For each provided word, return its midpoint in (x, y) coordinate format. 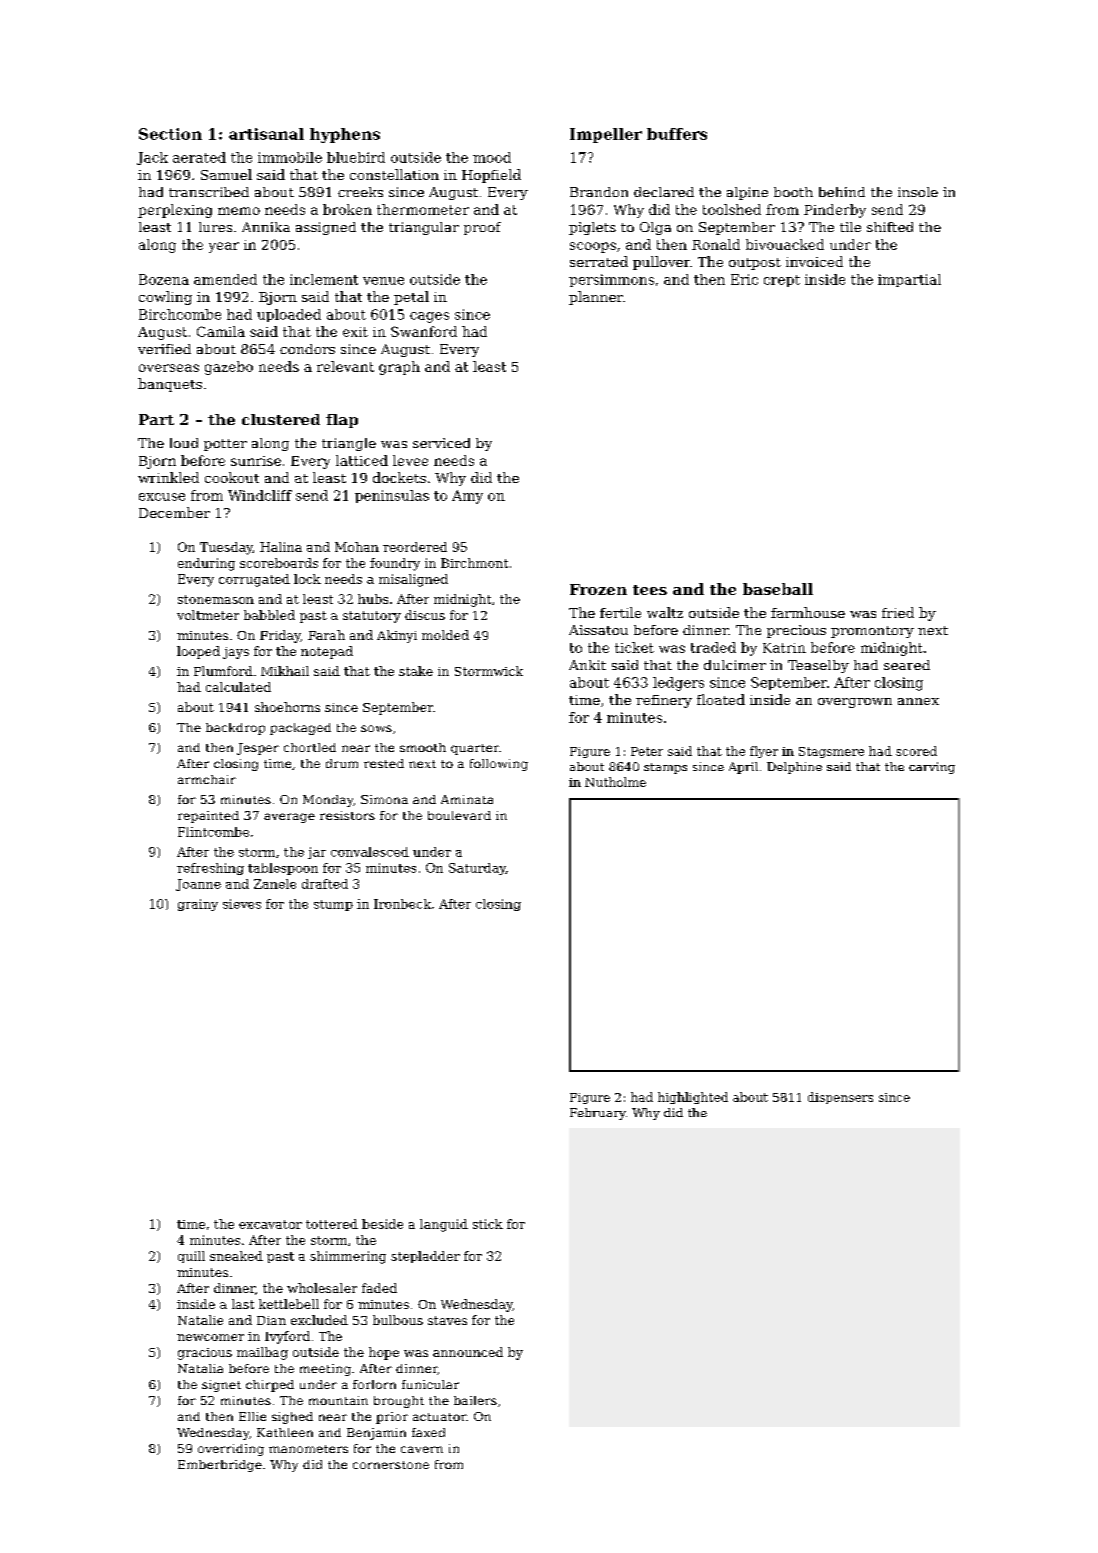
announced (468, 1352)
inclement (324, 279)
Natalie (200, 1320)
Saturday (477, 869)
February (598, 1114)
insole (918, 192)
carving (932, 768)
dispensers (840, 1098)
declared (664, 192)
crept (782, 281)
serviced (441, 443)
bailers (475, 1400)
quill (191, 1257)
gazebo (229, 368)
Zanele (275, 884)
